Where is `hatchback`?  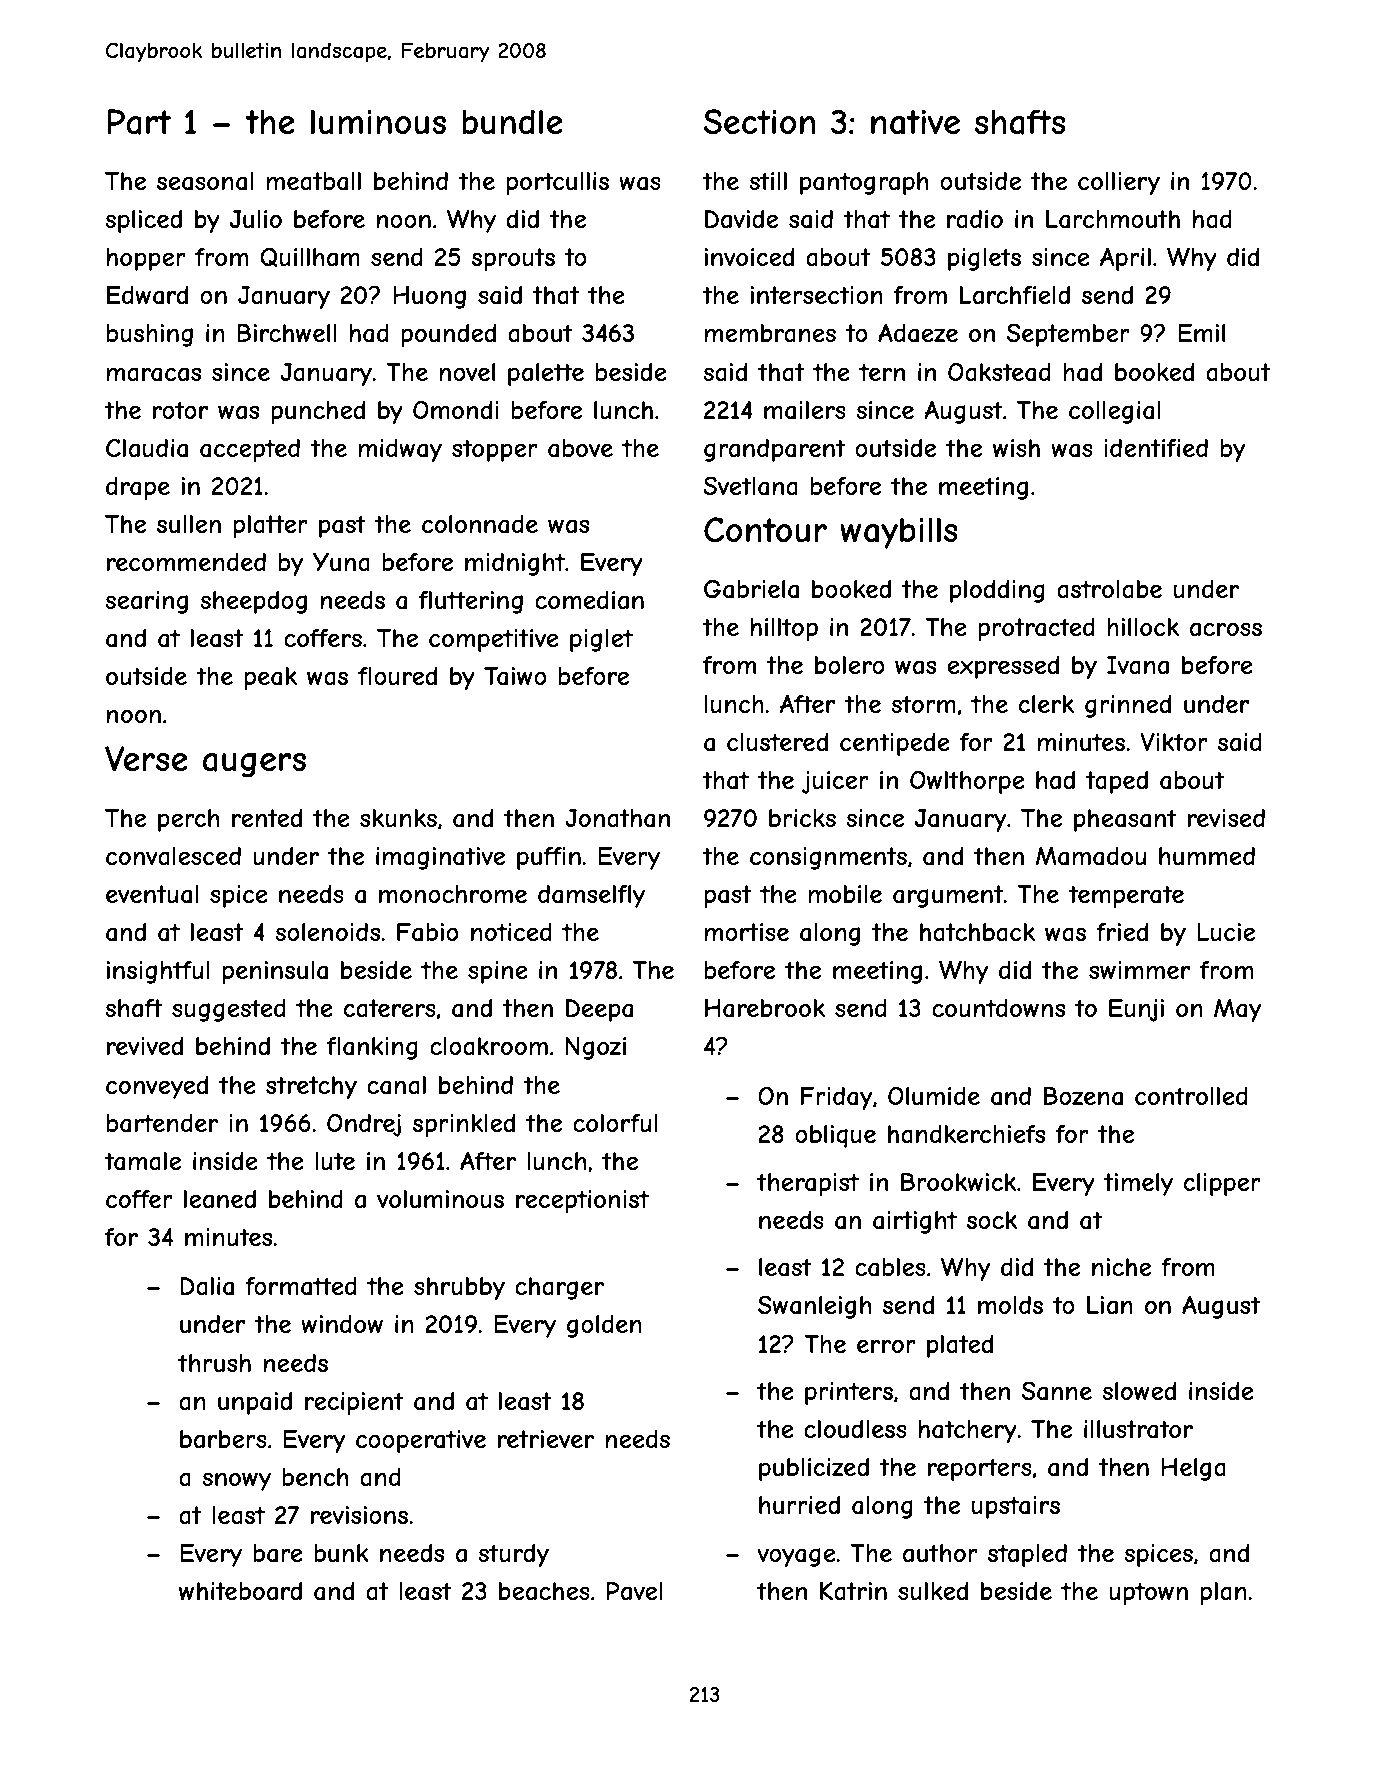
hatchback is located at coordinates (977, 932).
